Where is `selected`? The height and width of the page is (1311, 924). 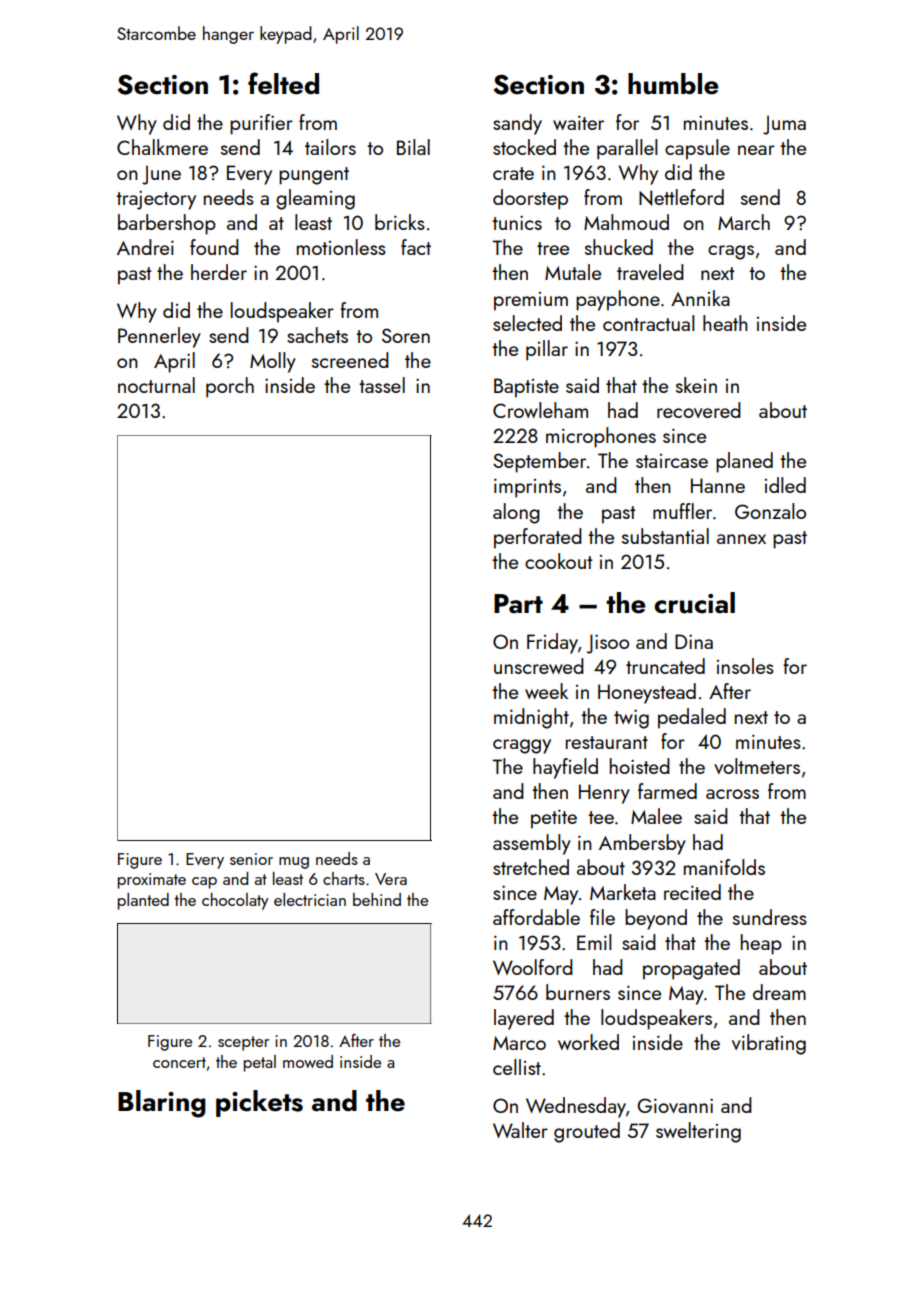 selected is located at coordinates (527, 323).
